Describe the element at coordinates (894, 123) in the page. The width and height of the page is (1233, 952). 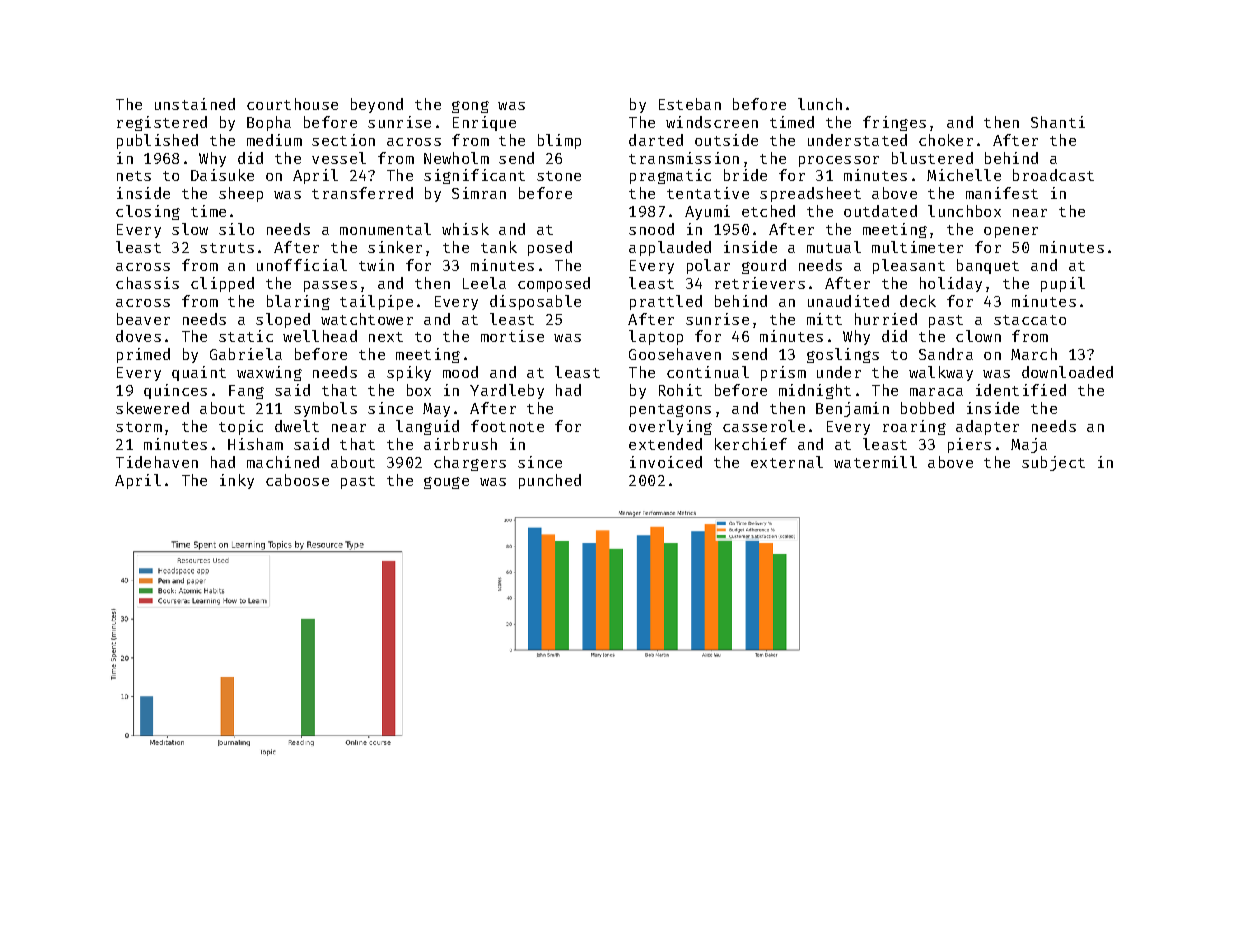
I see `fringes` at that location.
